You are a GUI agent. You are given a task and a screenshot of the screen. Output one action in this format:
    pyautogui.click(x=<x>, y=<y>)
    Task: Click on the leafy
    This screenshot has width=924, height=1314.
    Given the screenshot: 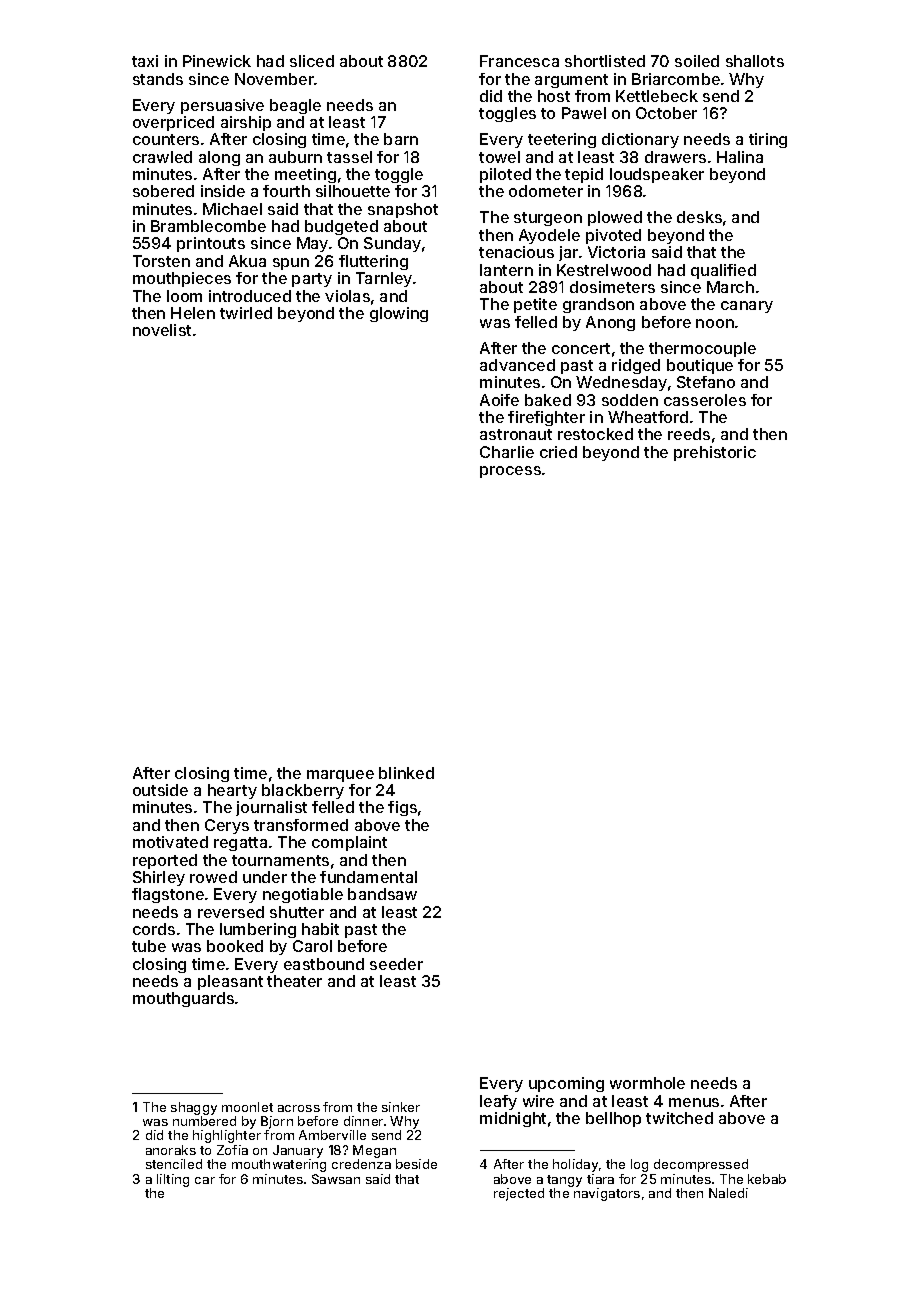 What is the action you would take?
    pyautogui.click(x=498, y=1102)
